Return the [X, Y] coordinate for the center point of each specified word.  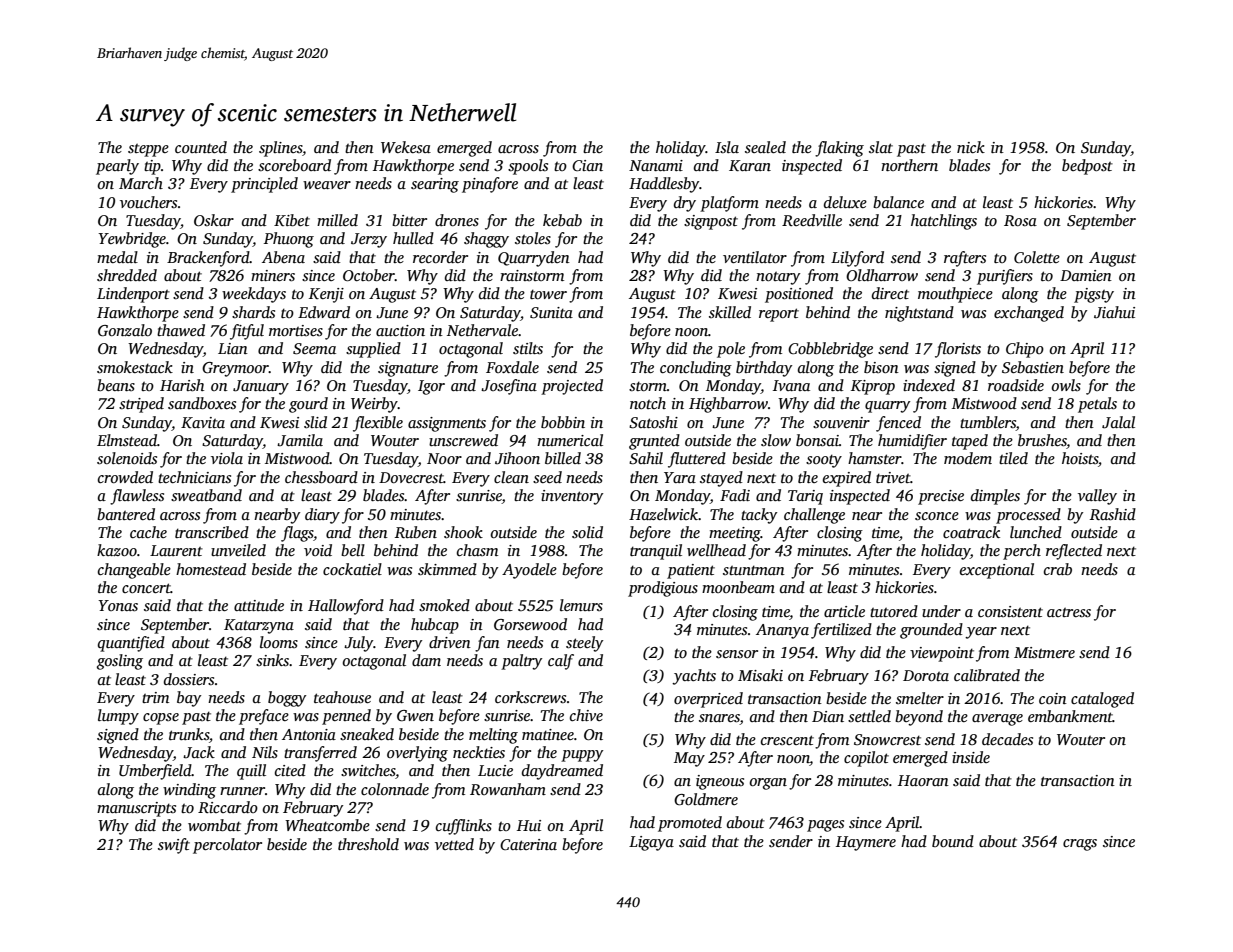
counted [201, 147]
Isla [727, 147]
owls [1066, 385]
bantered [126, 514]
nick [971, 147]
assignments [447, 424]
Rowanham [508, 789]
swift [174, 846]
